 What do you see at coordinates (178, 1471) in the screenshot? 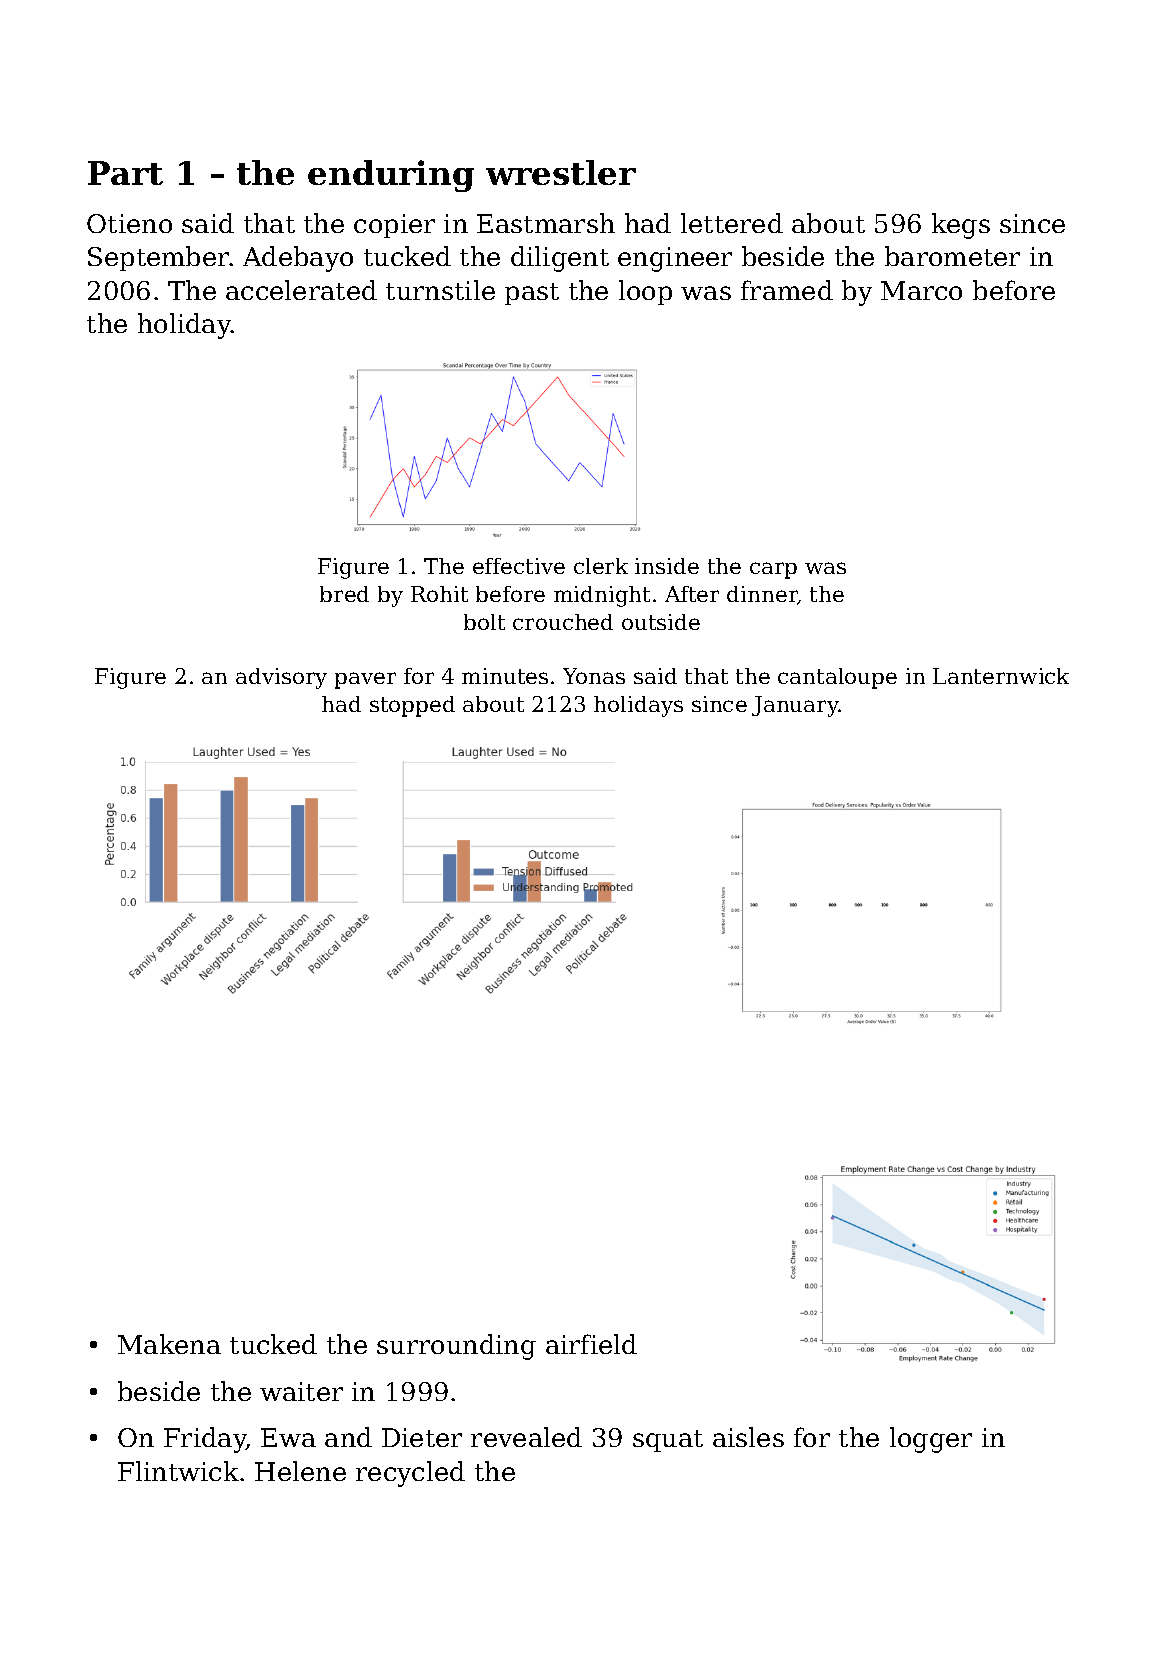
I see `Flintwick` at bounding box center [178, 1471].
